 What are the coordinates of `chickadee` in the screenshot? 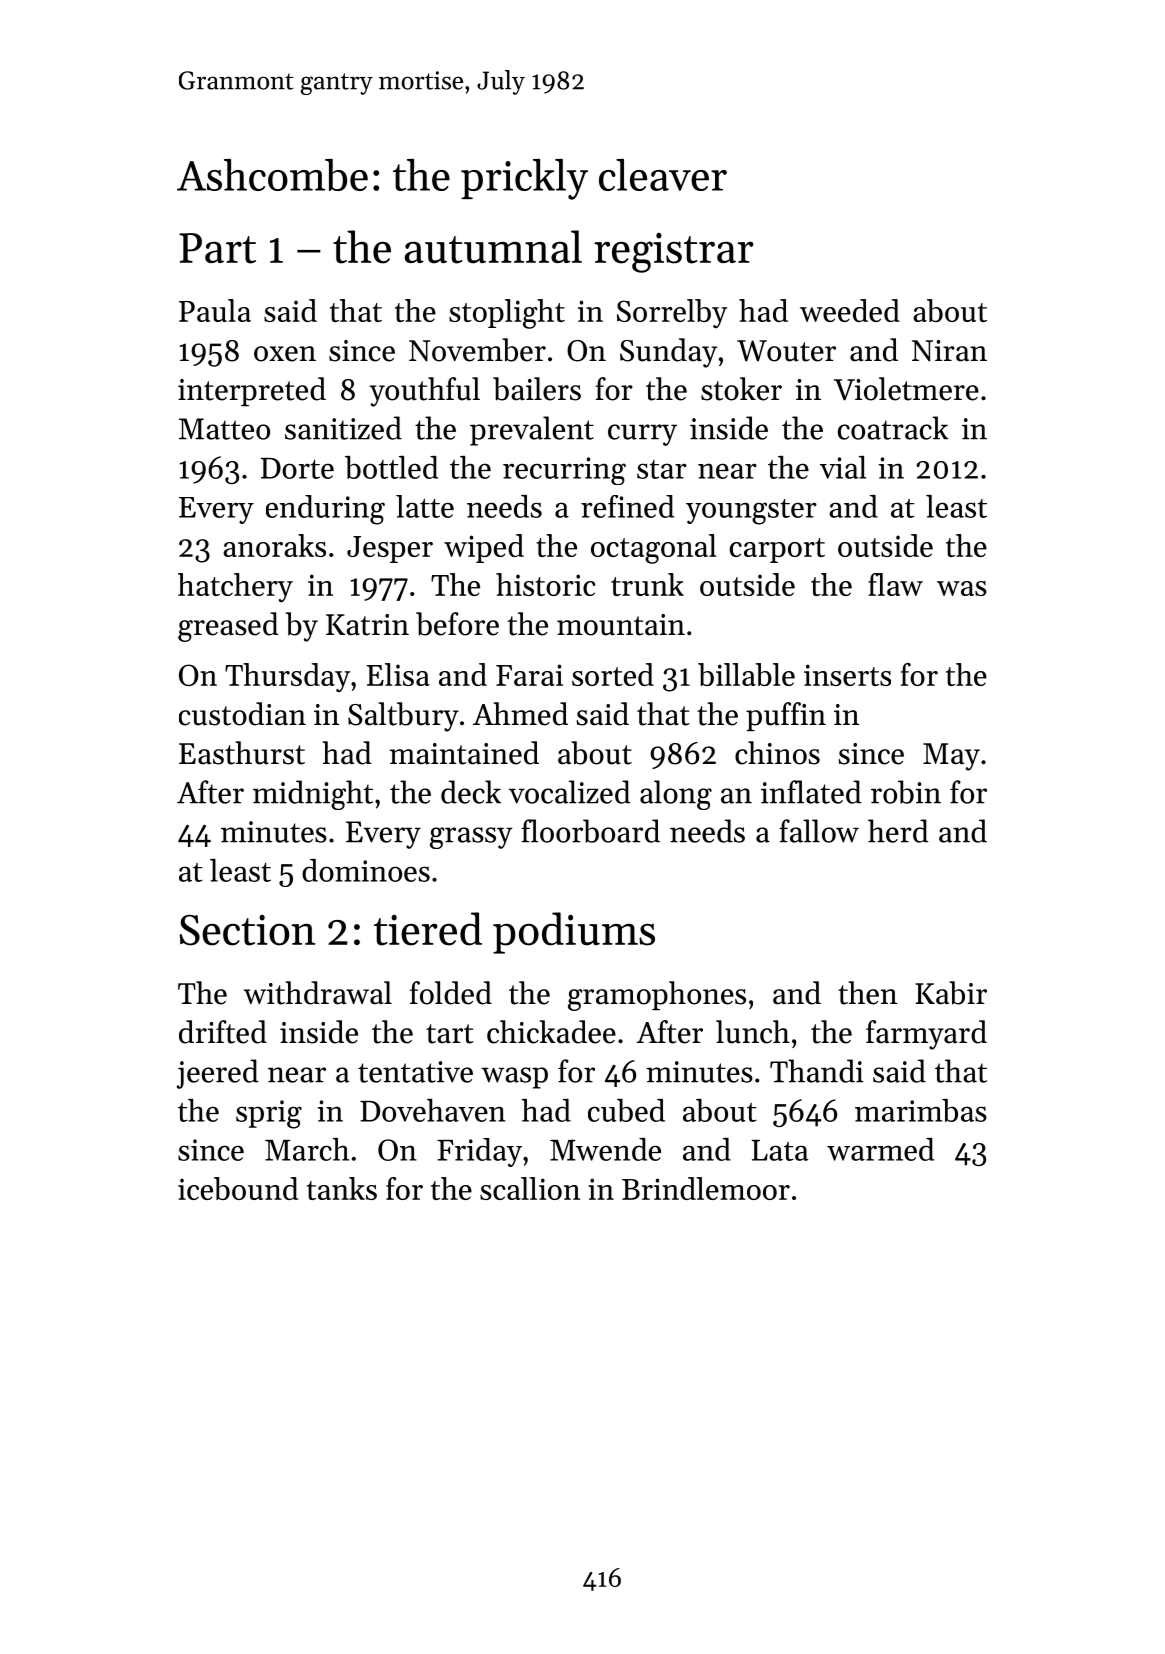 It's located at (551, 1032).
